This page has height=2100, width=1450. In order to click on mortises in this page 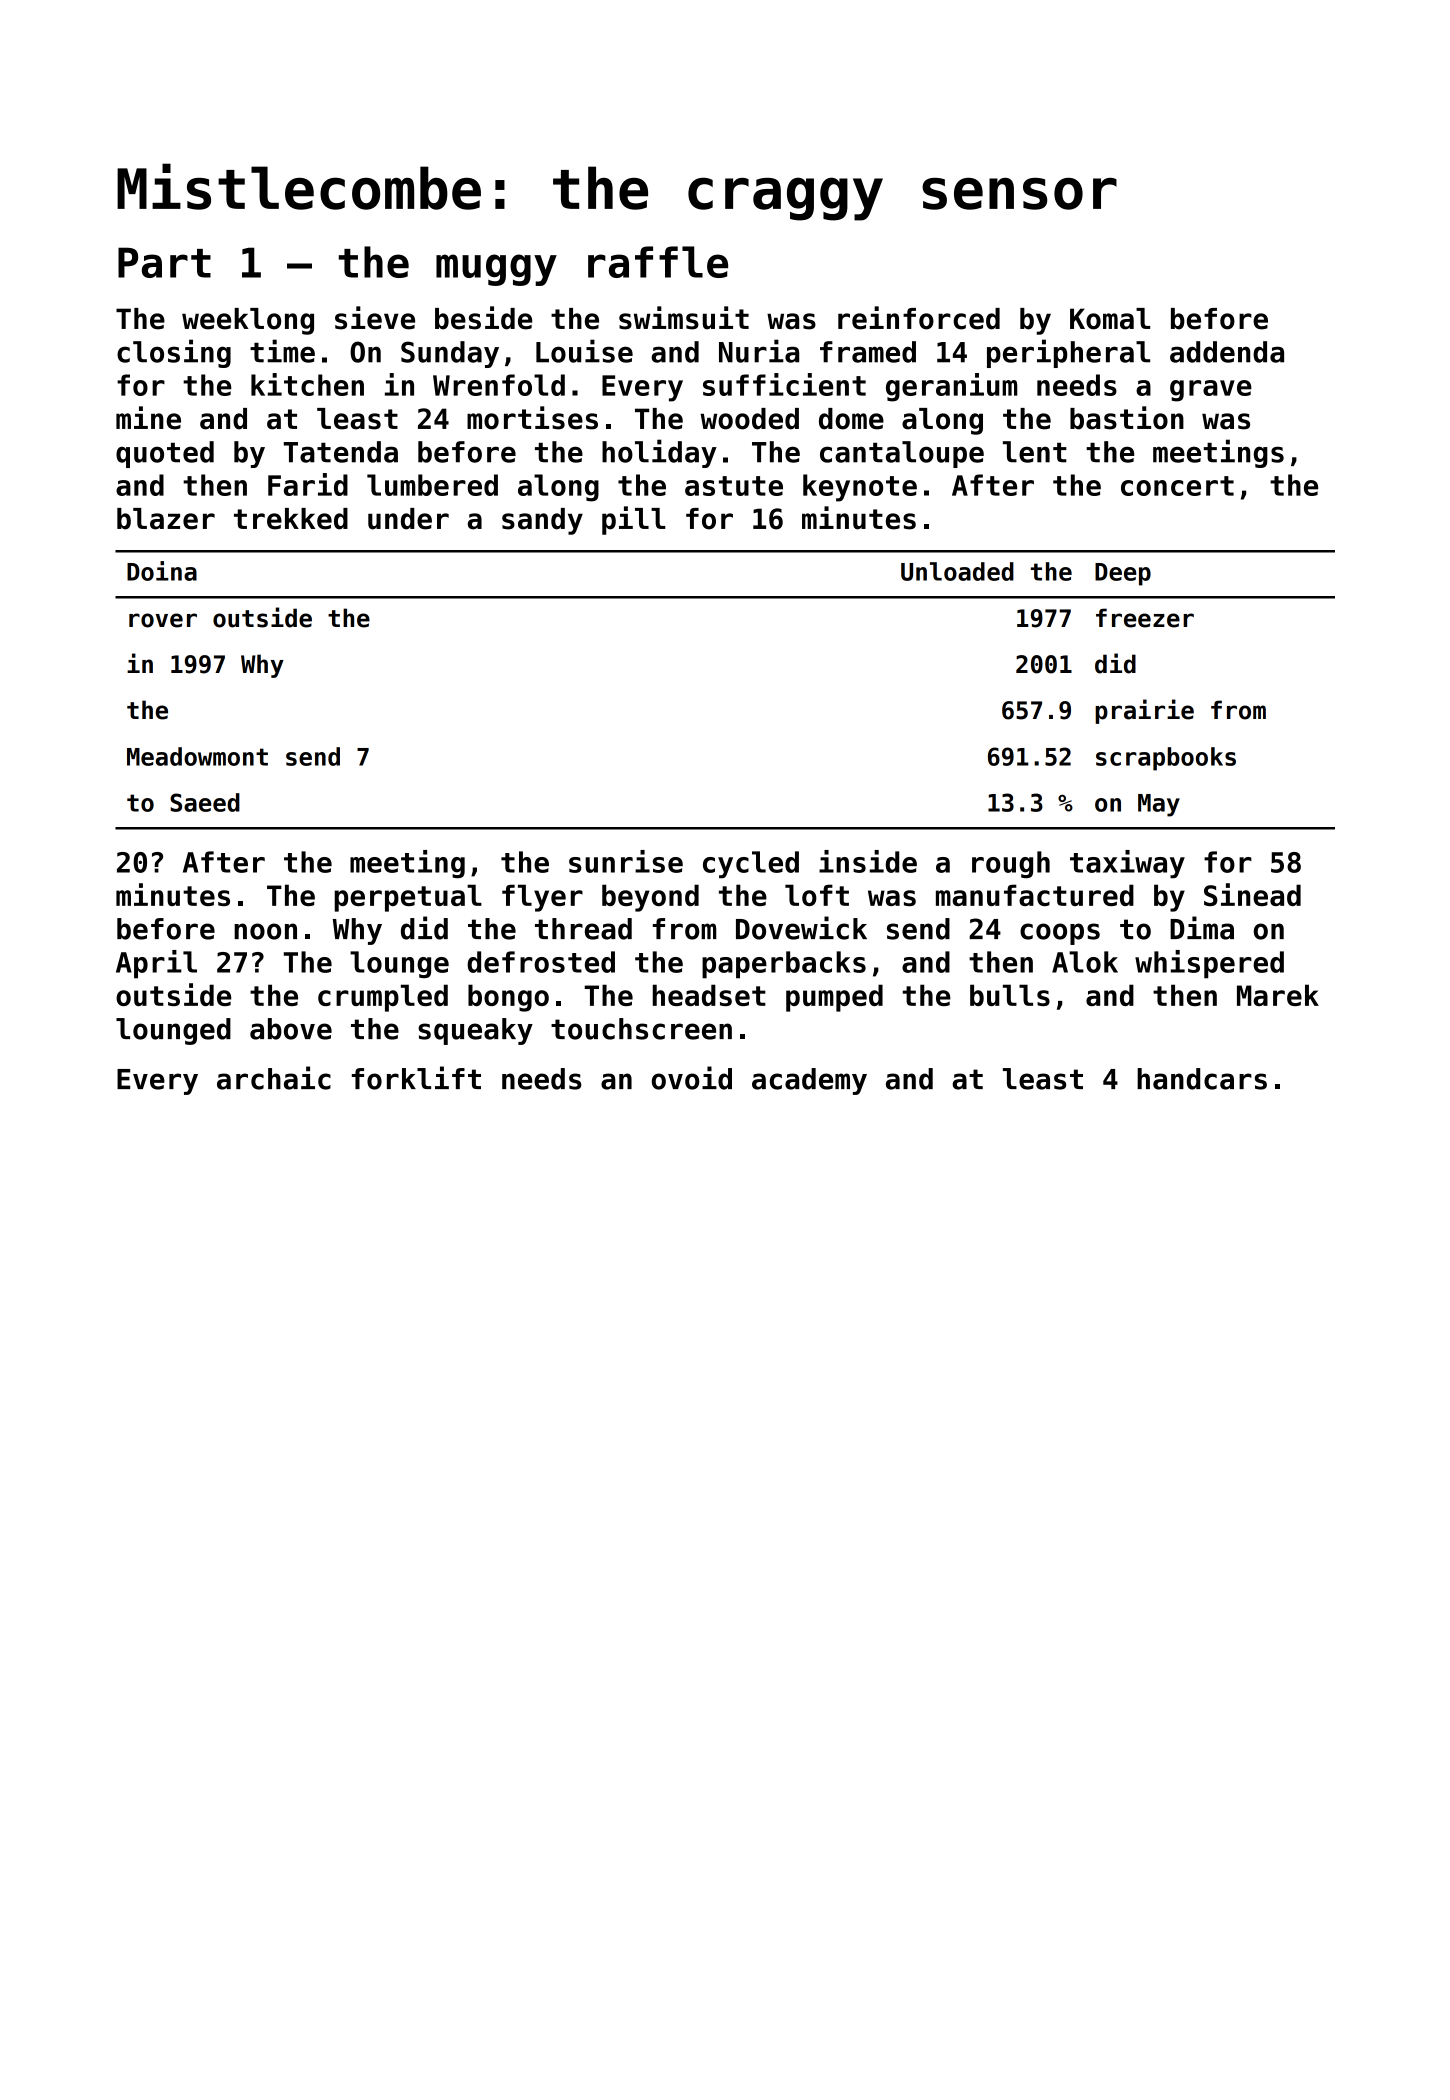, I will do `click(532, 418)`.
